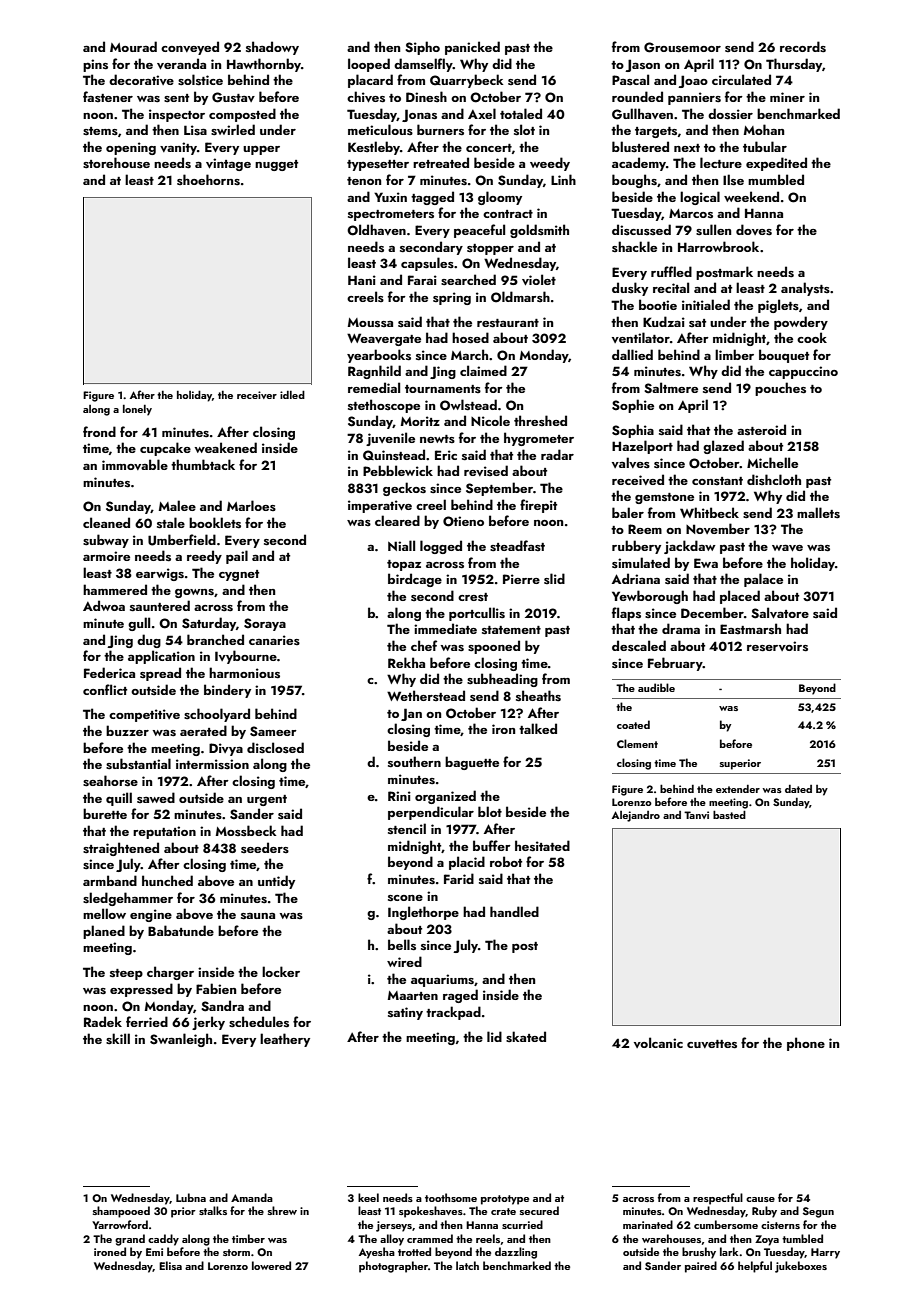 Image resolution: width=924 pixels, height=1308 pixels. I want to click on Segun, so click(818, 1212).
